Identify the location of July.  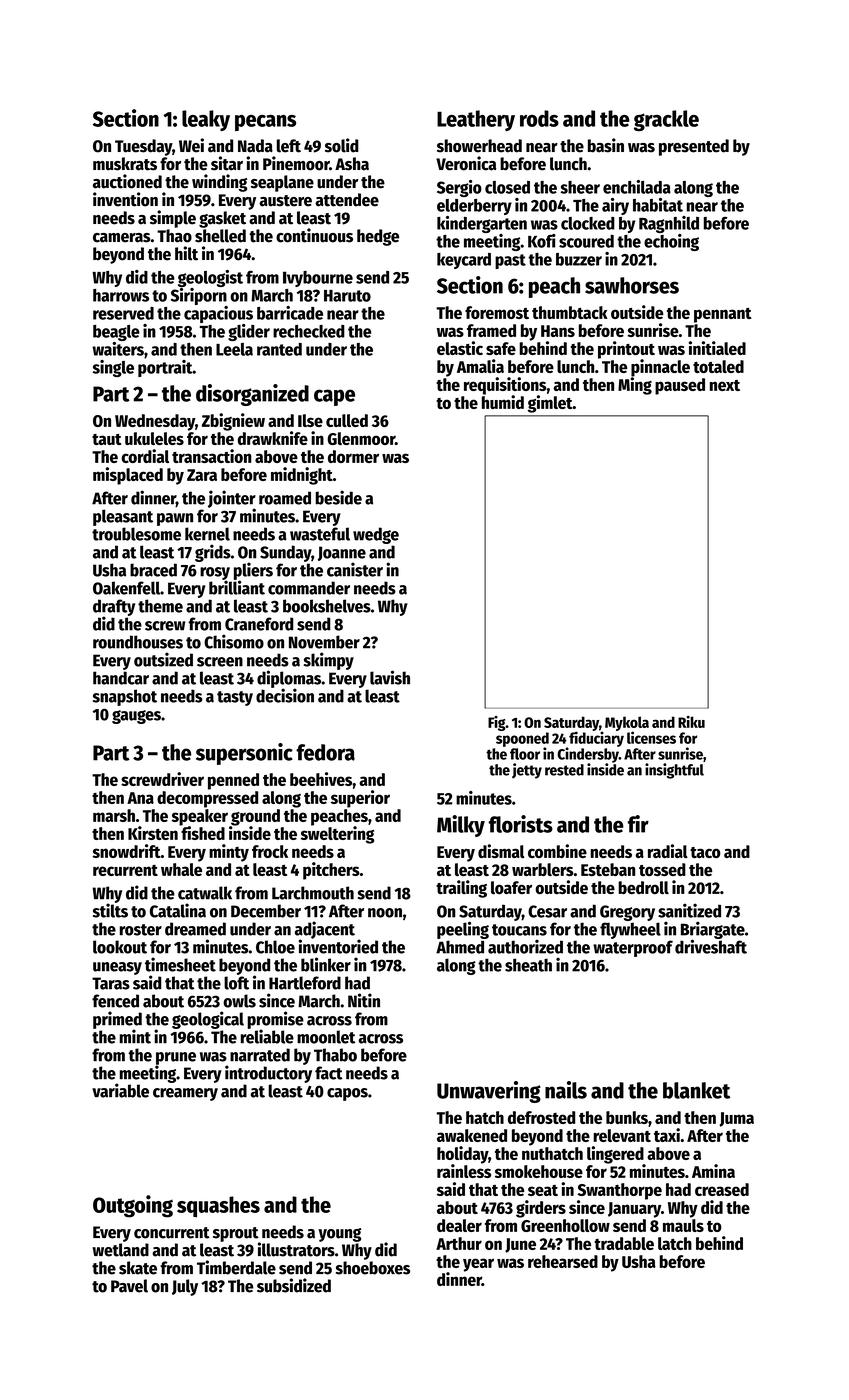
(185, 1287).
